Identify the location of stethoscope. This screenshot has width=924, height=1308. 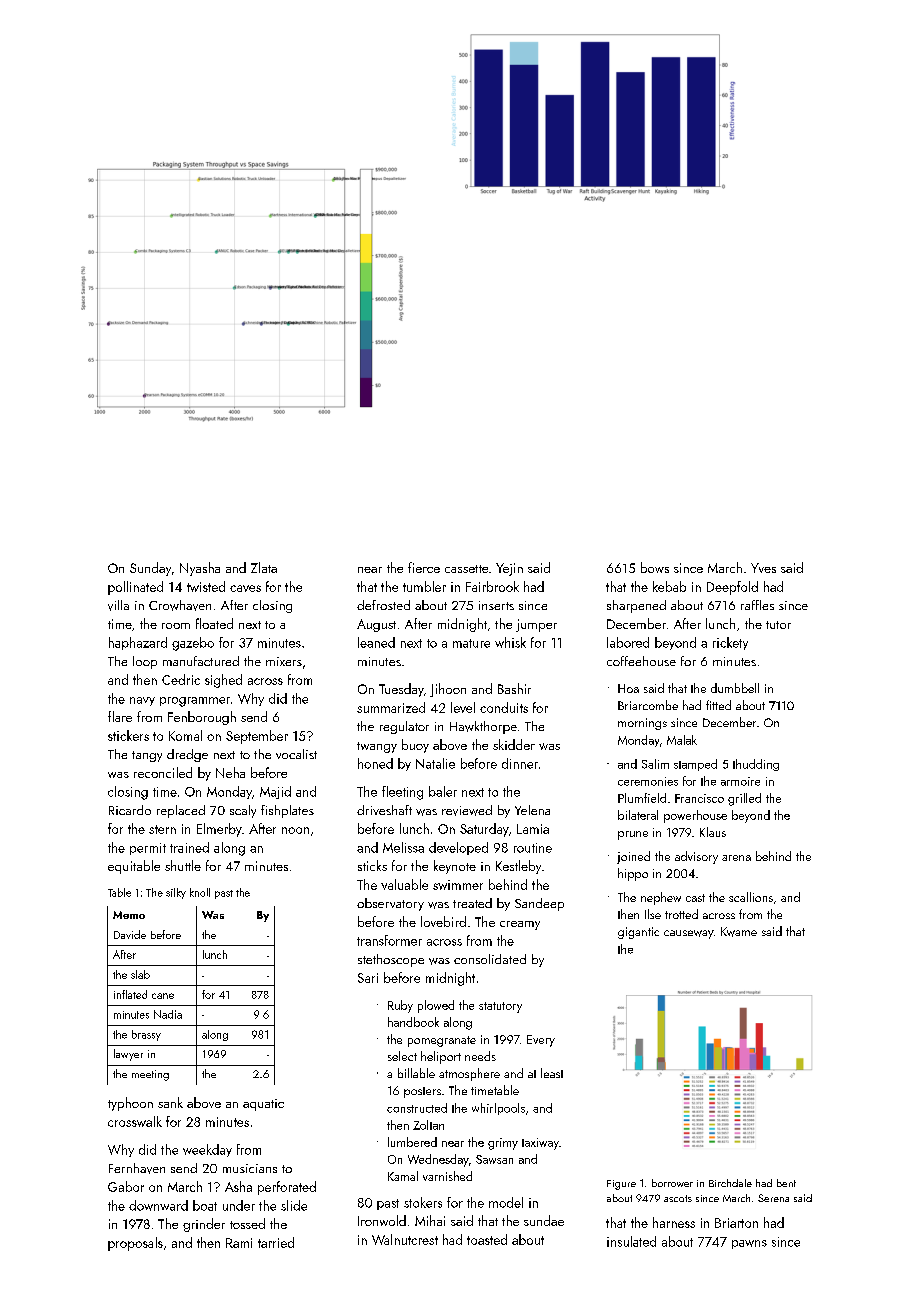
(391, 960).
